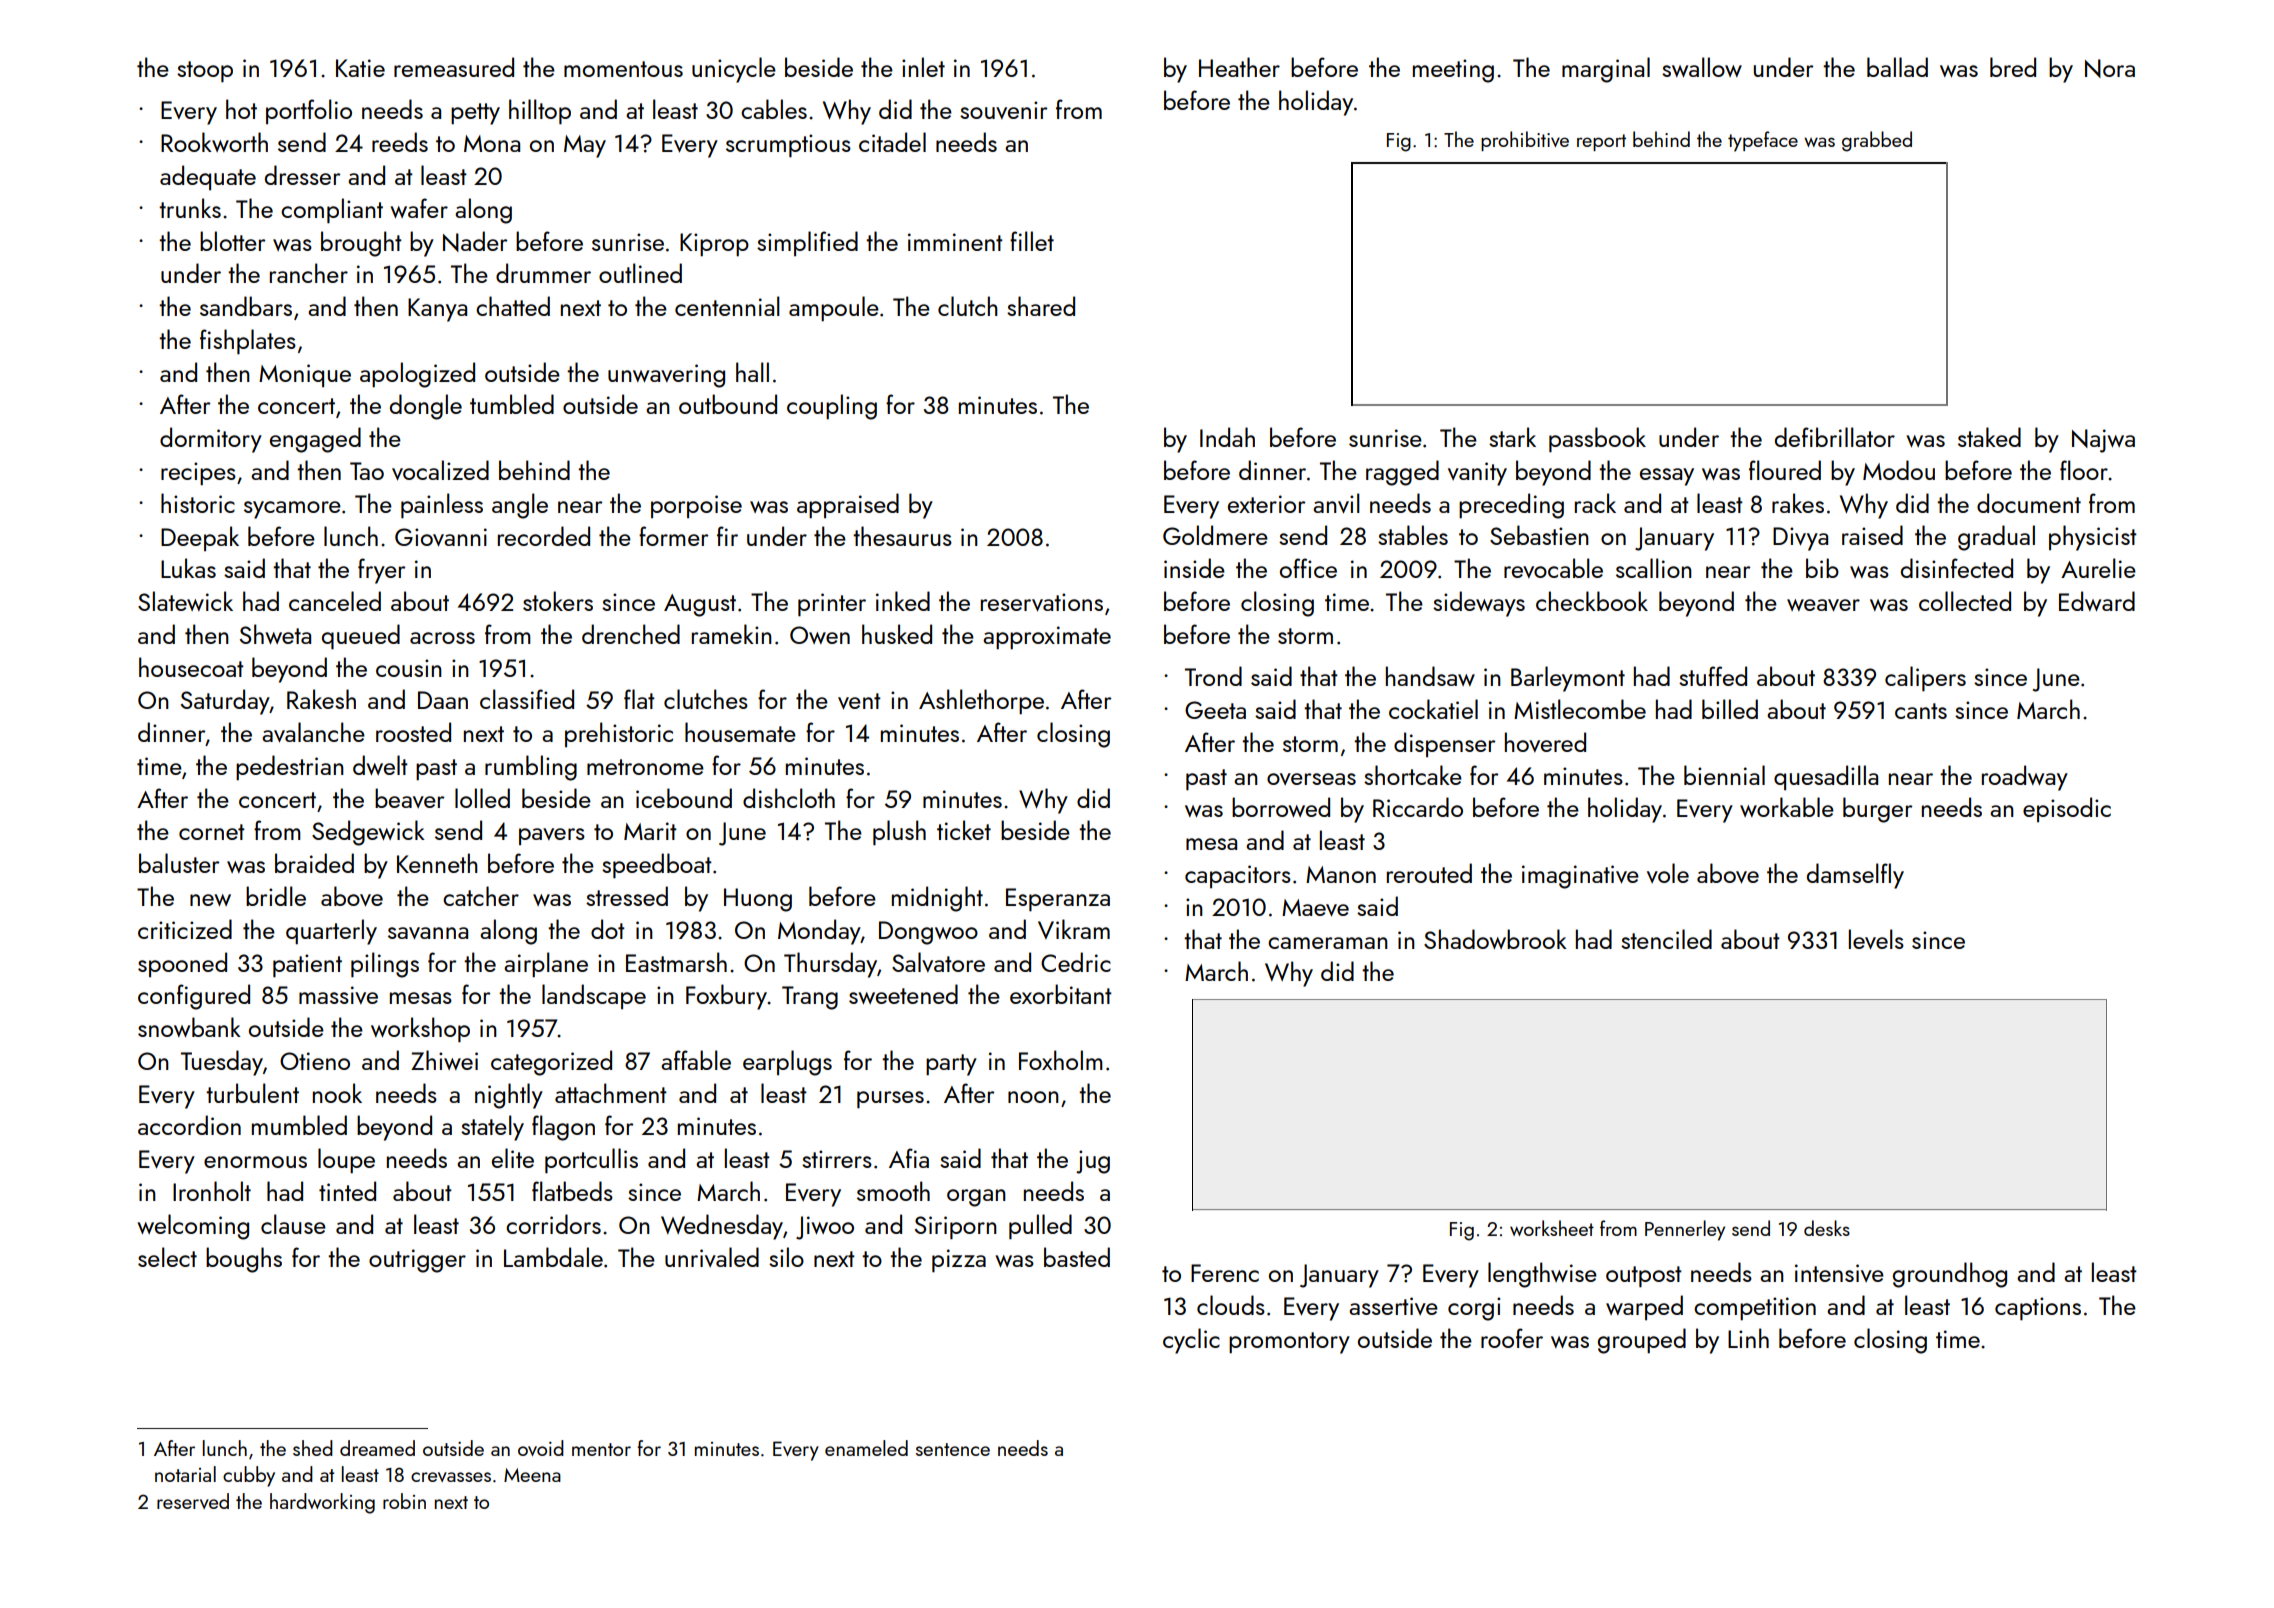 This document has width=2274, height=1608. What do you see at coordinates (1950, 1275) in the document?
I see `groundhog` at bounding box center [1950, 1275].
